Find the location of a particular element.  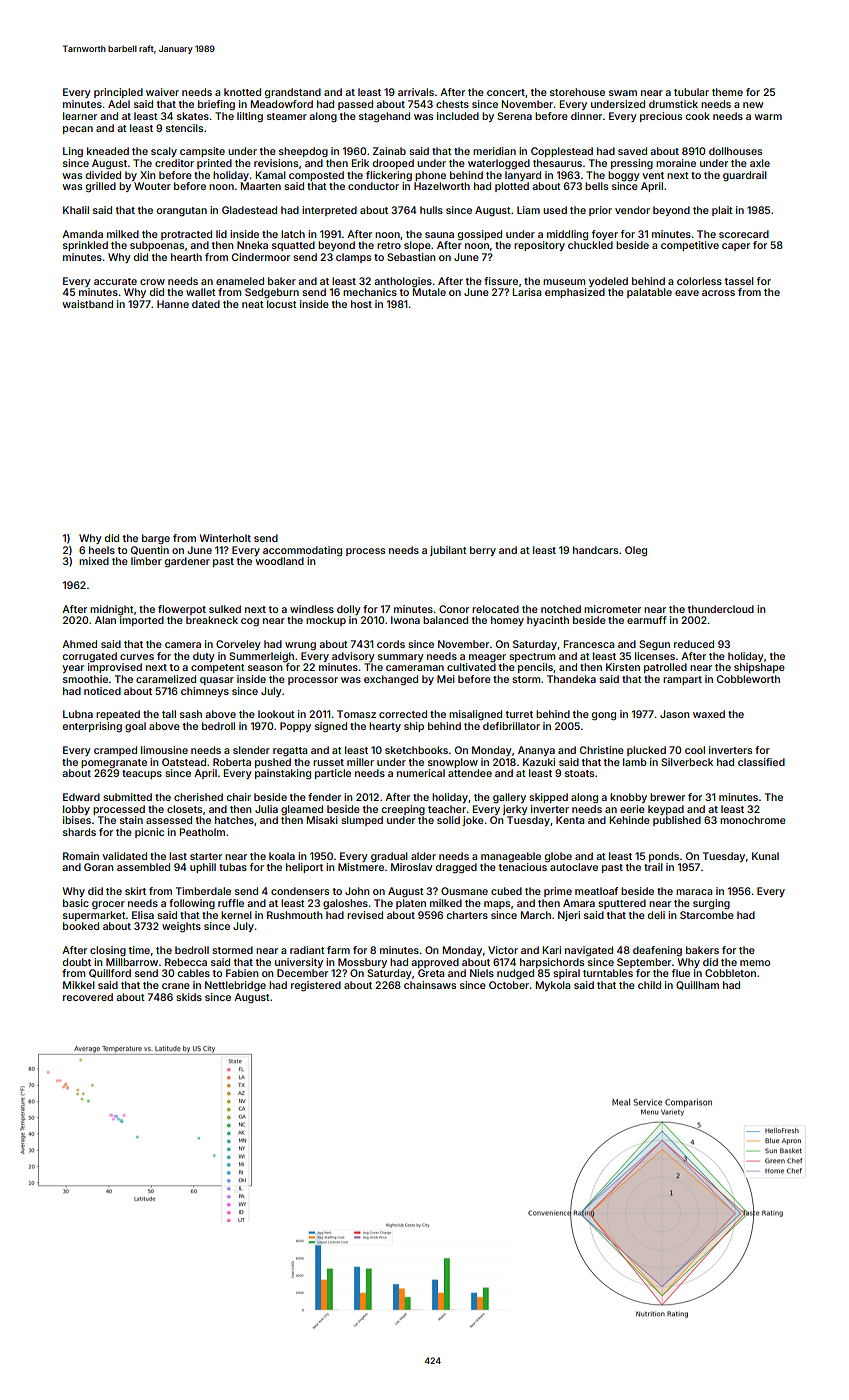

eave is located at coordinates (687, 293).
